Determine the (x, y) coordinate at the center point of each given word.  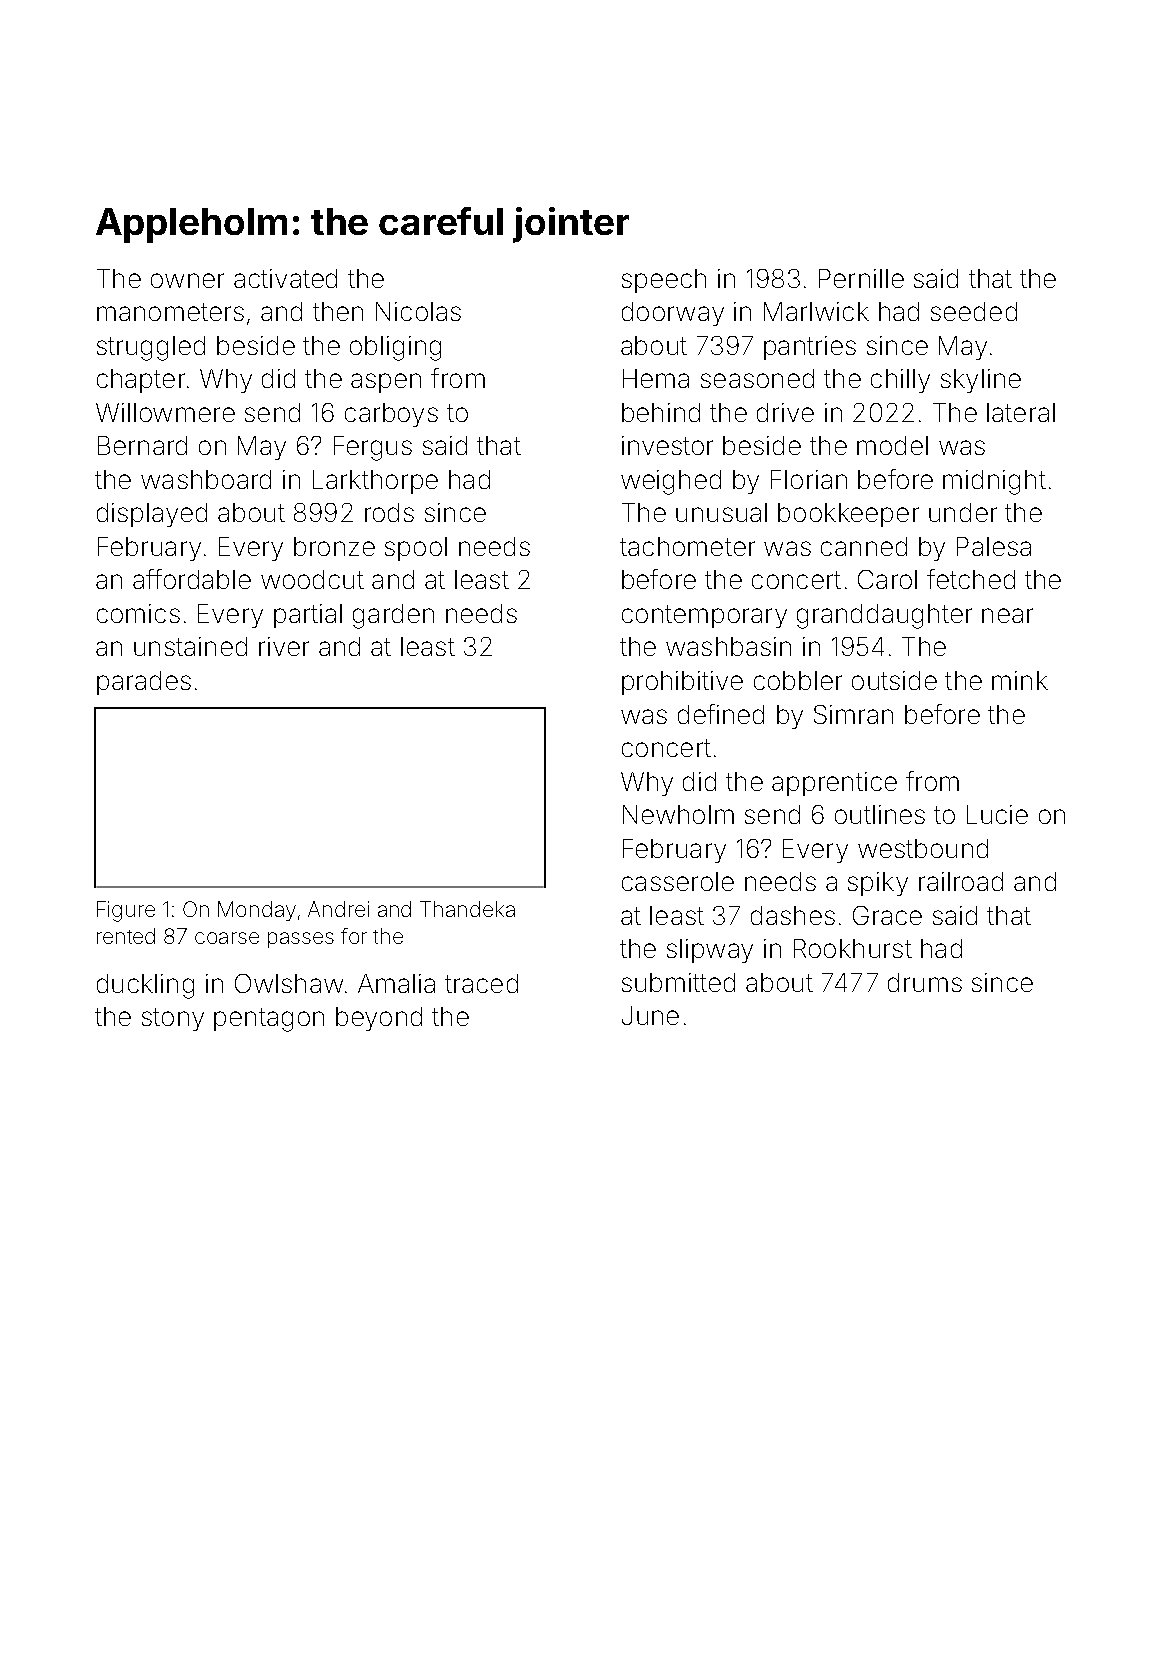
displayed (152, 515)
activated (285, 278)
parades (144, 683)
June (650, 1015)
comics (138, 613)
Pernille (861, 278)
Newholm (678, 814)
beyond (379, 1019)
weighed (671, 482)
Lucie (997, 814)
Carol (887, 579)
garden (393, 616)
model (892, 445)
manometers (170, 312)
